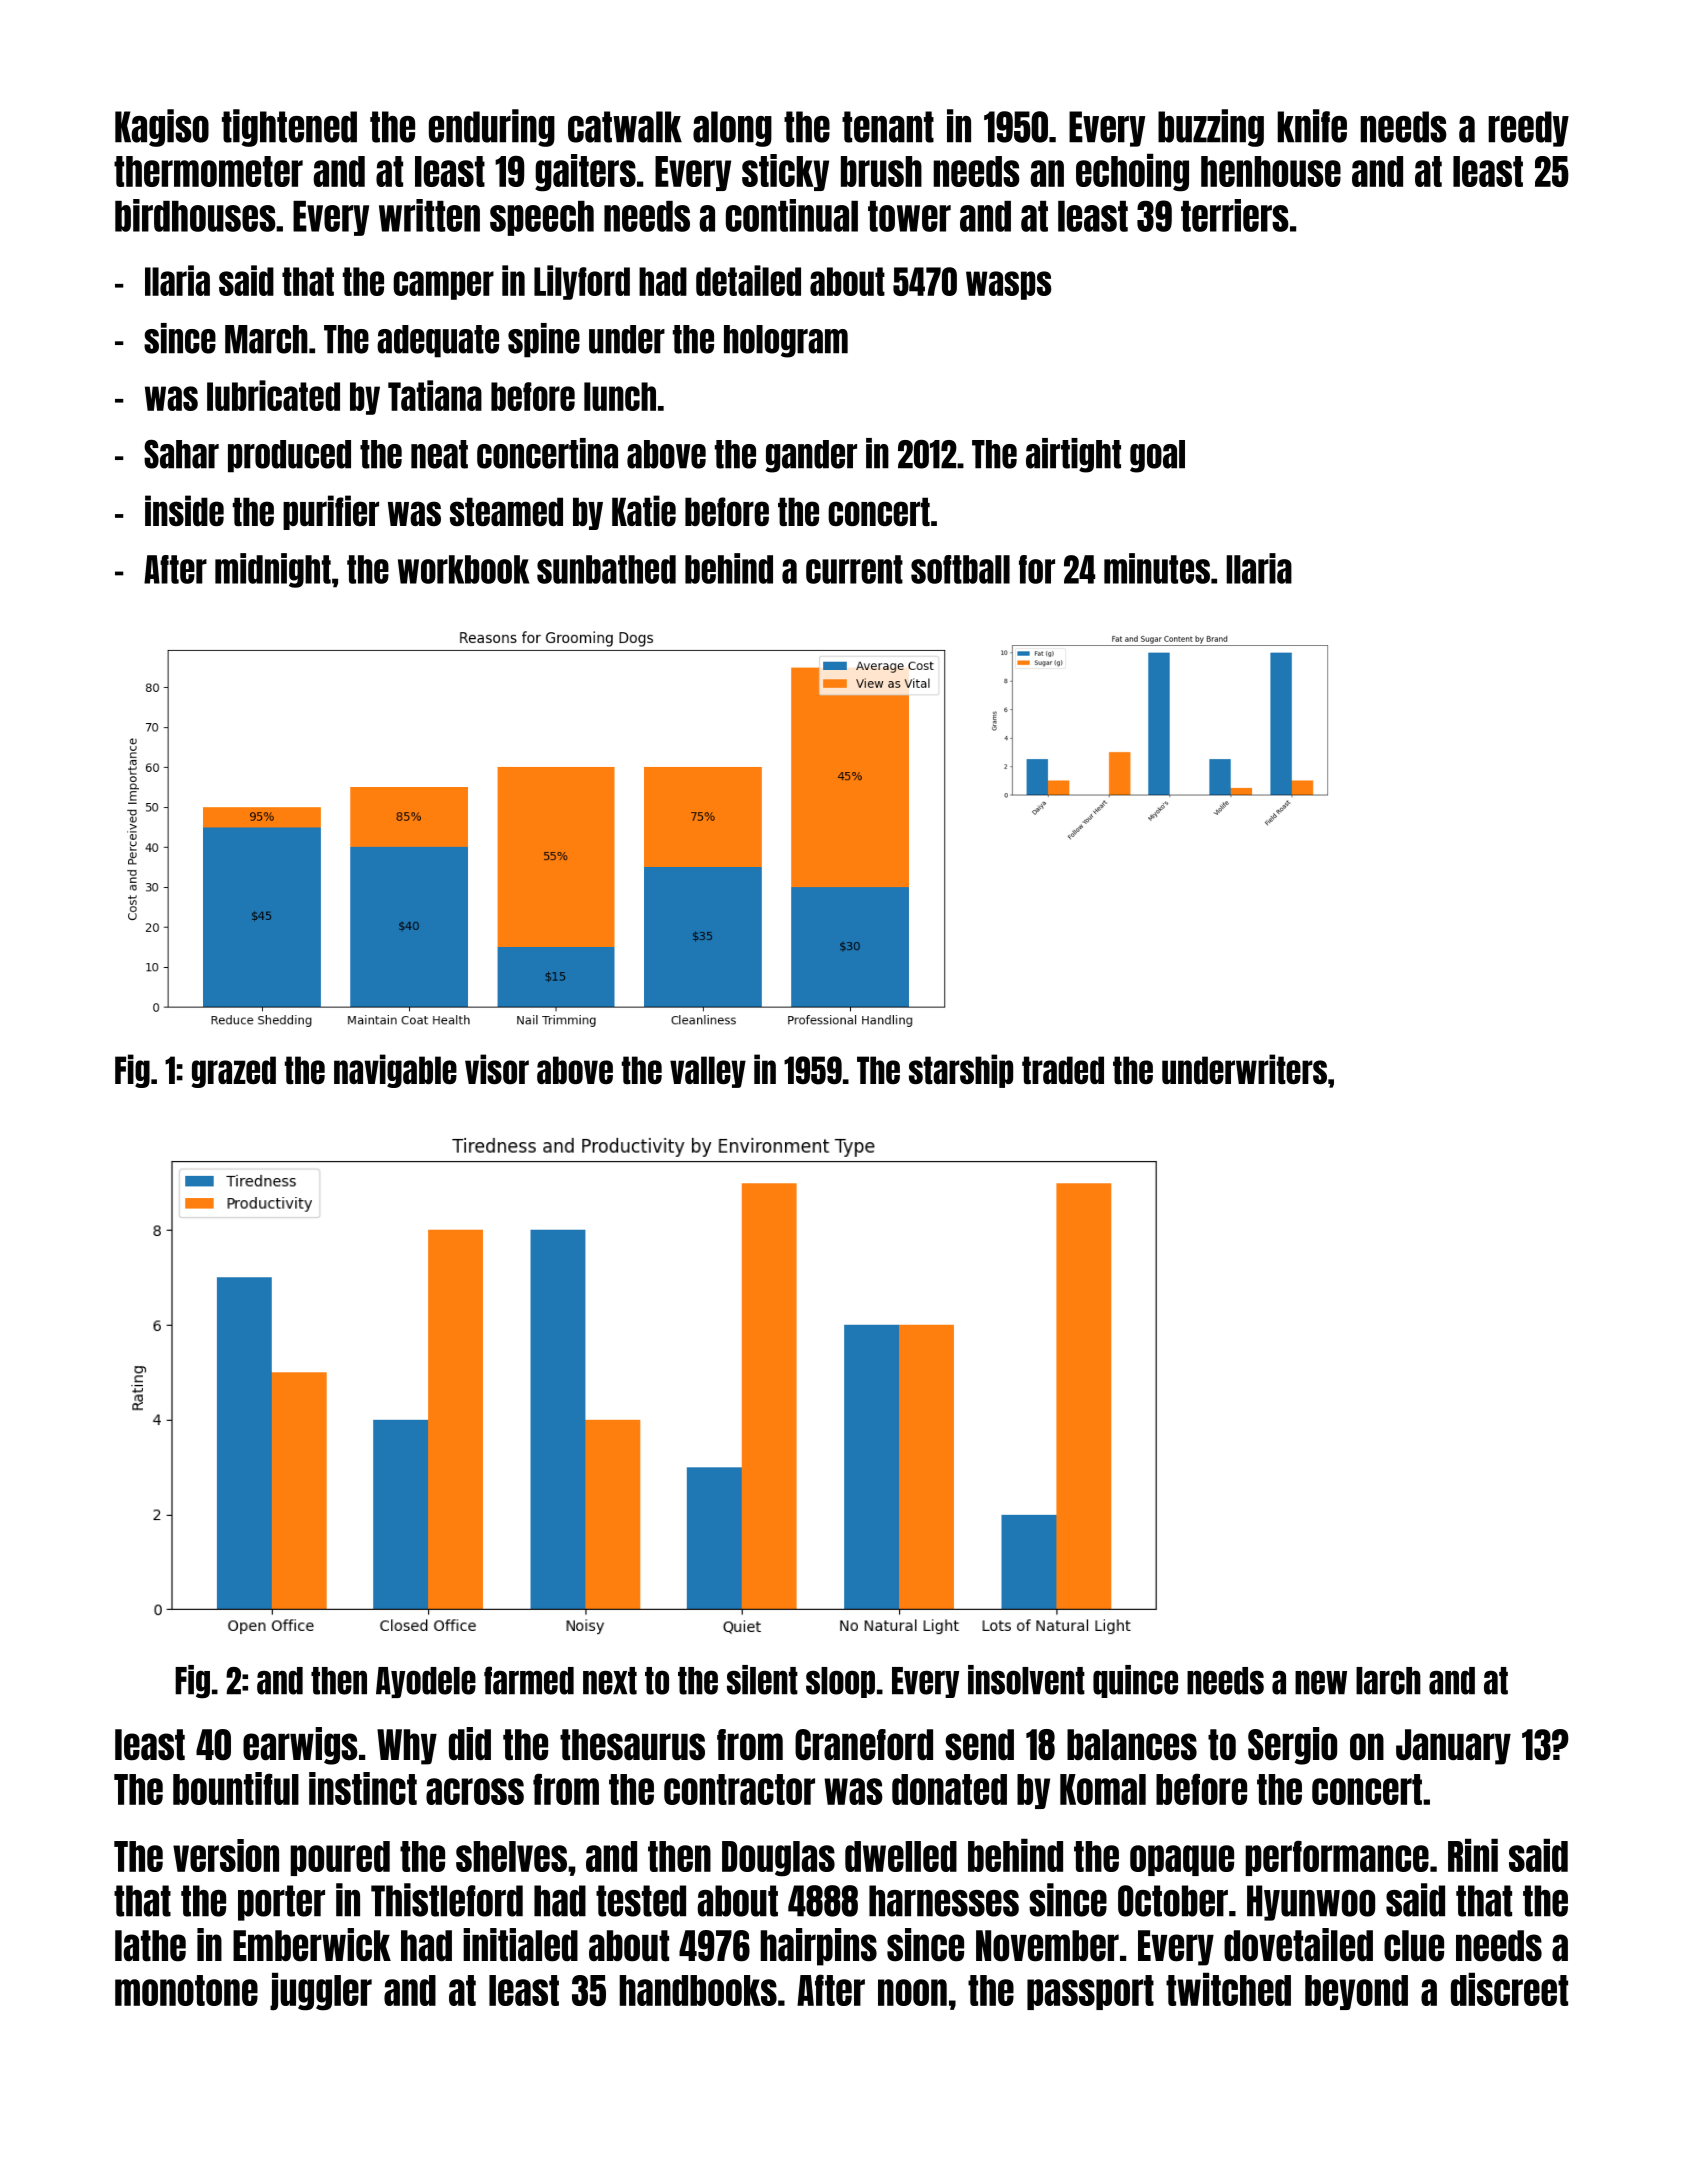 This image has width=1683, height=2178. I want to click on grazed, so click(234, 1072).
